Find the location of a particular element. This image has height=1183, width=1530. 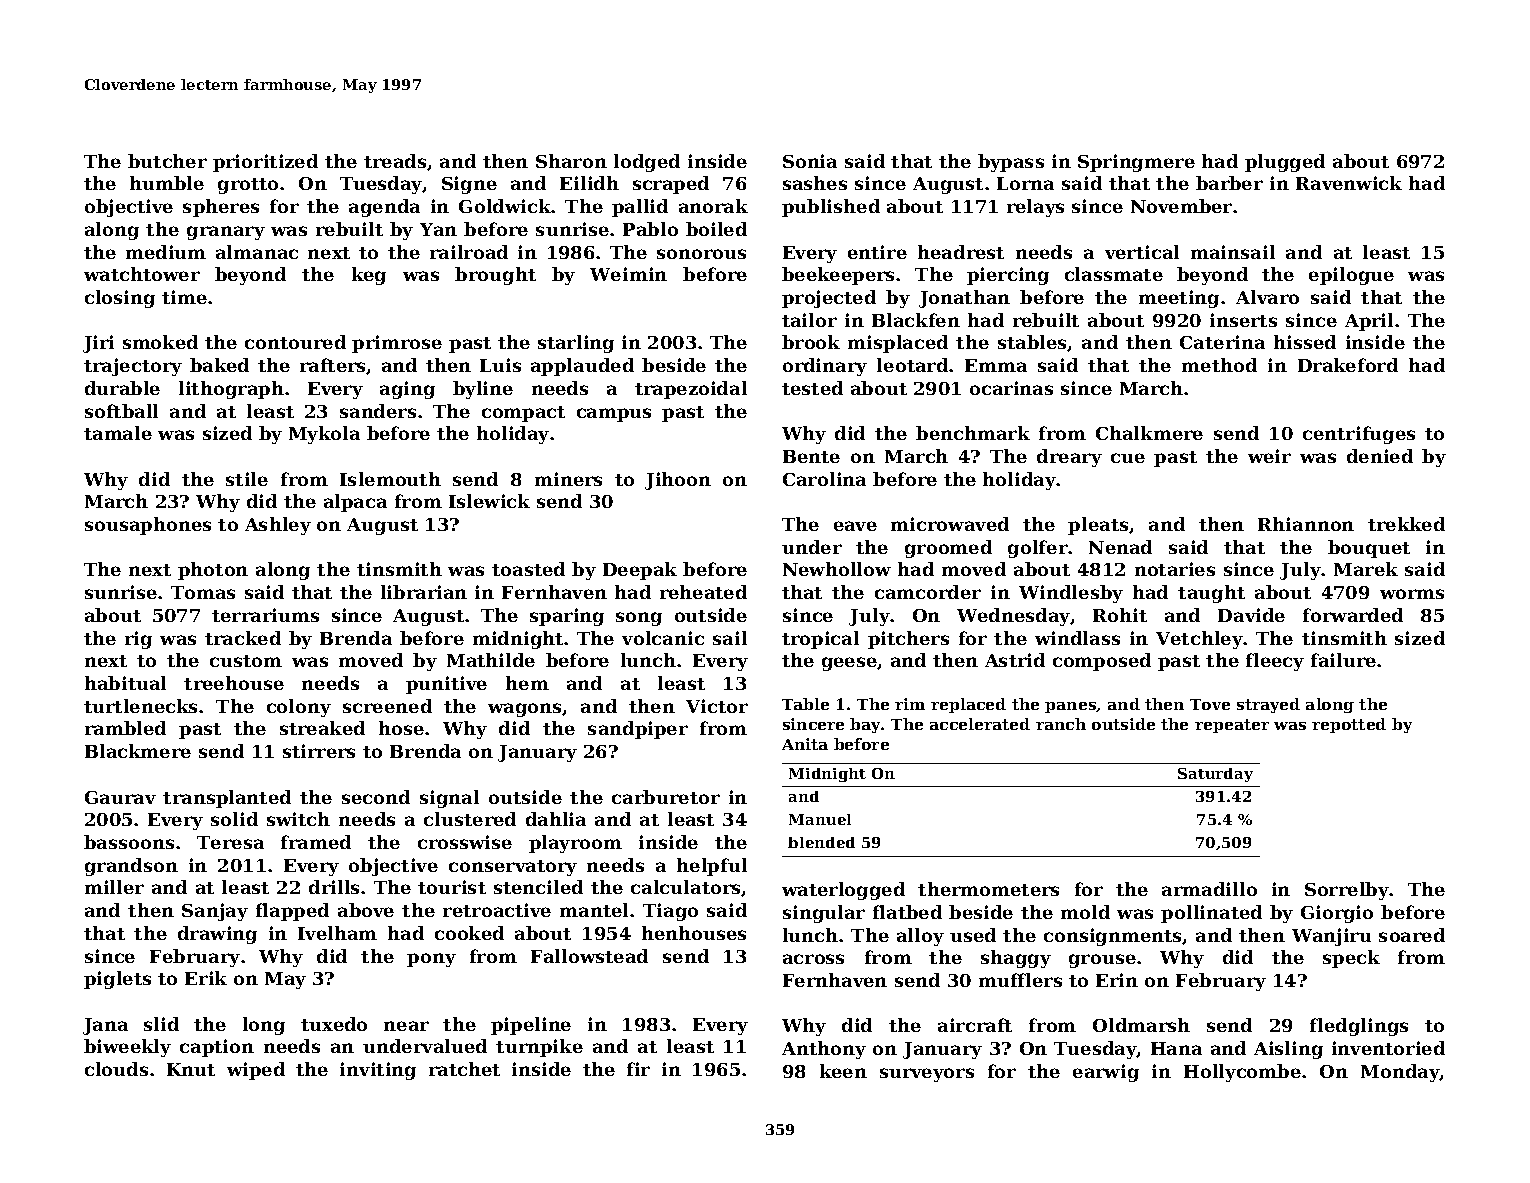

meeting is located at coordinates (1179, 299).
